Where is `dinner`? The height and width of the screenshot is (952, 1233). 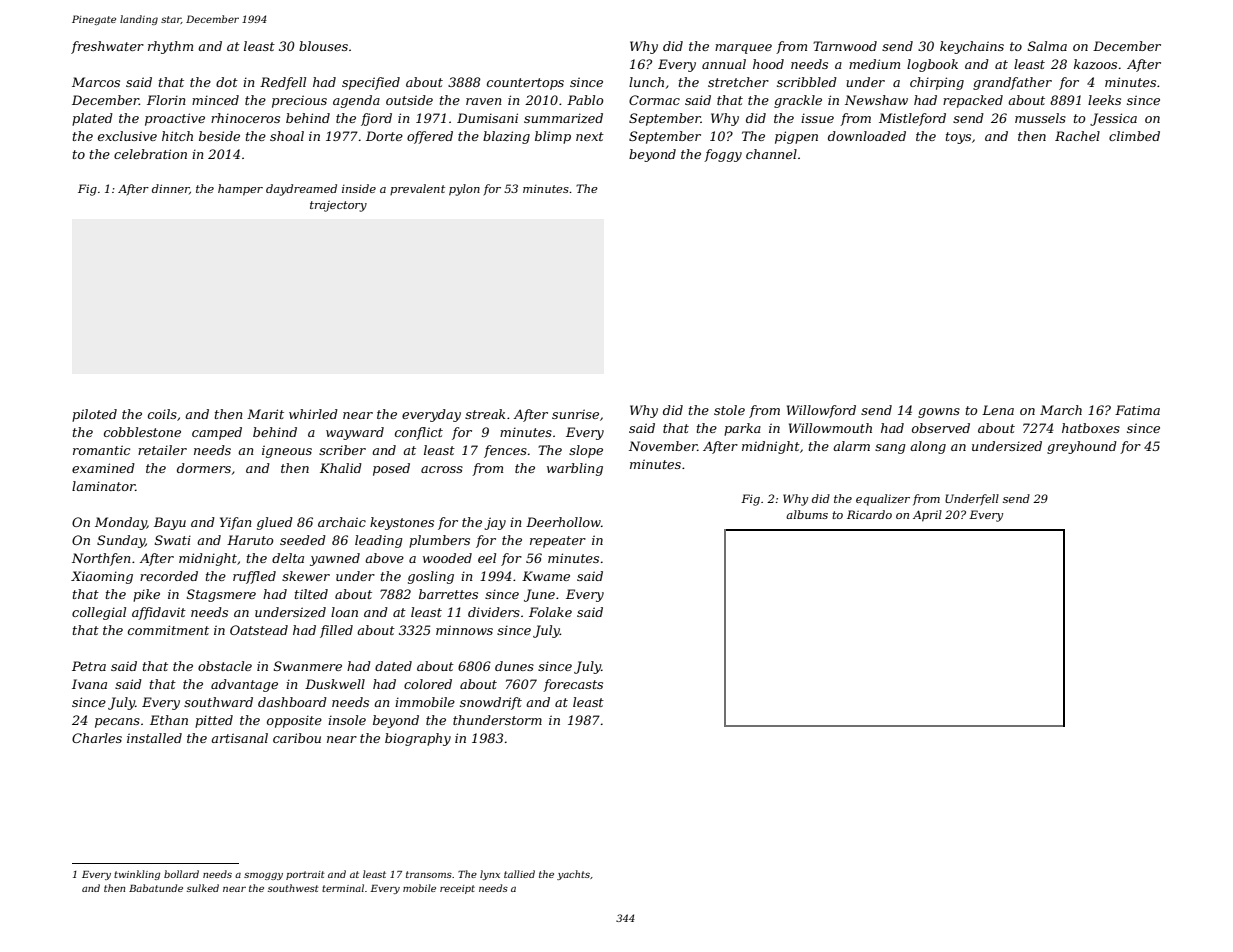
dinner is located at coordinates (170, 188).
